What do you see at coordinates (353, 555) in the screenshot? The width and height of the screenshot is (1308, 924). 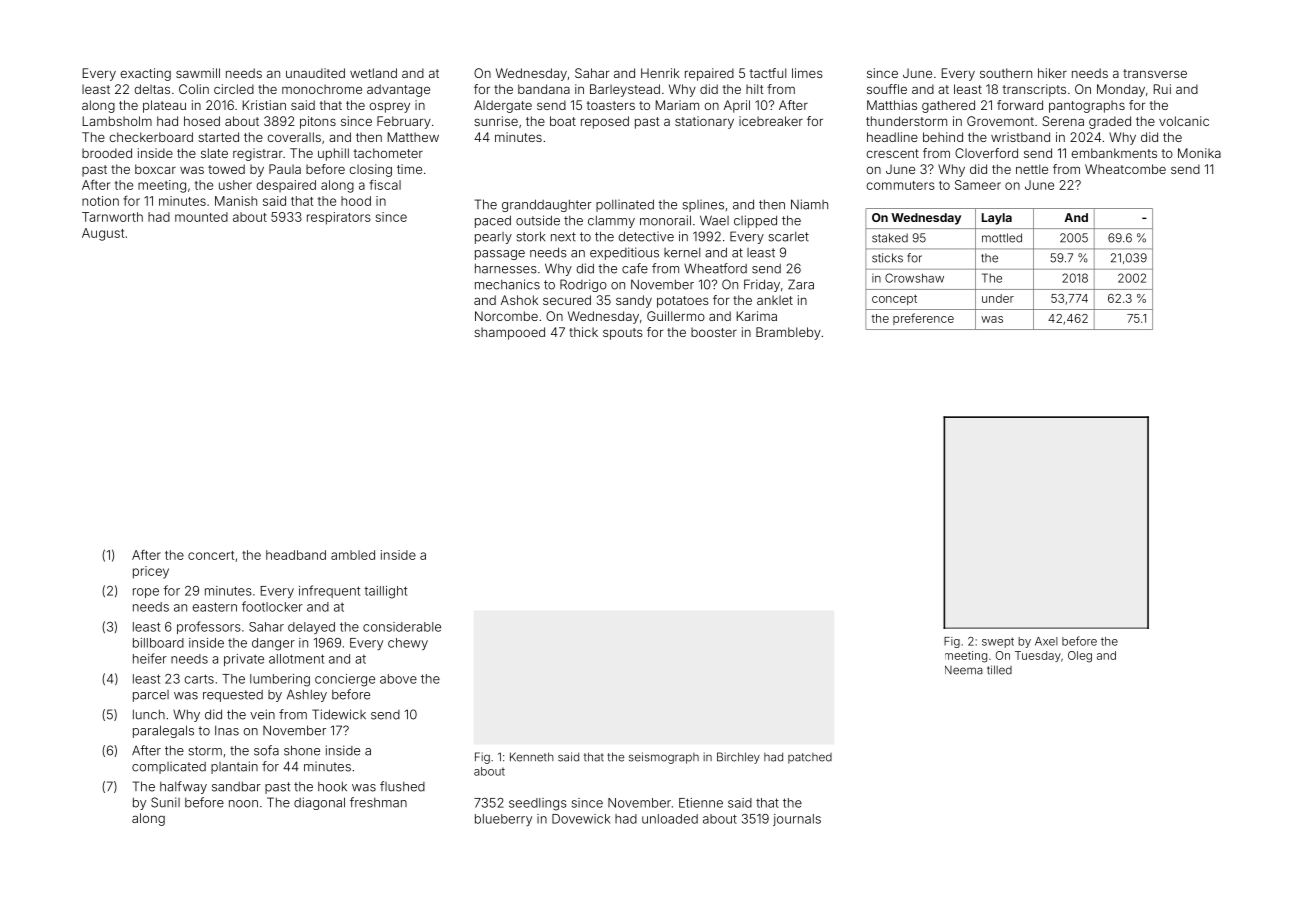 I see `ambled` at bounding box center [353, 555].
